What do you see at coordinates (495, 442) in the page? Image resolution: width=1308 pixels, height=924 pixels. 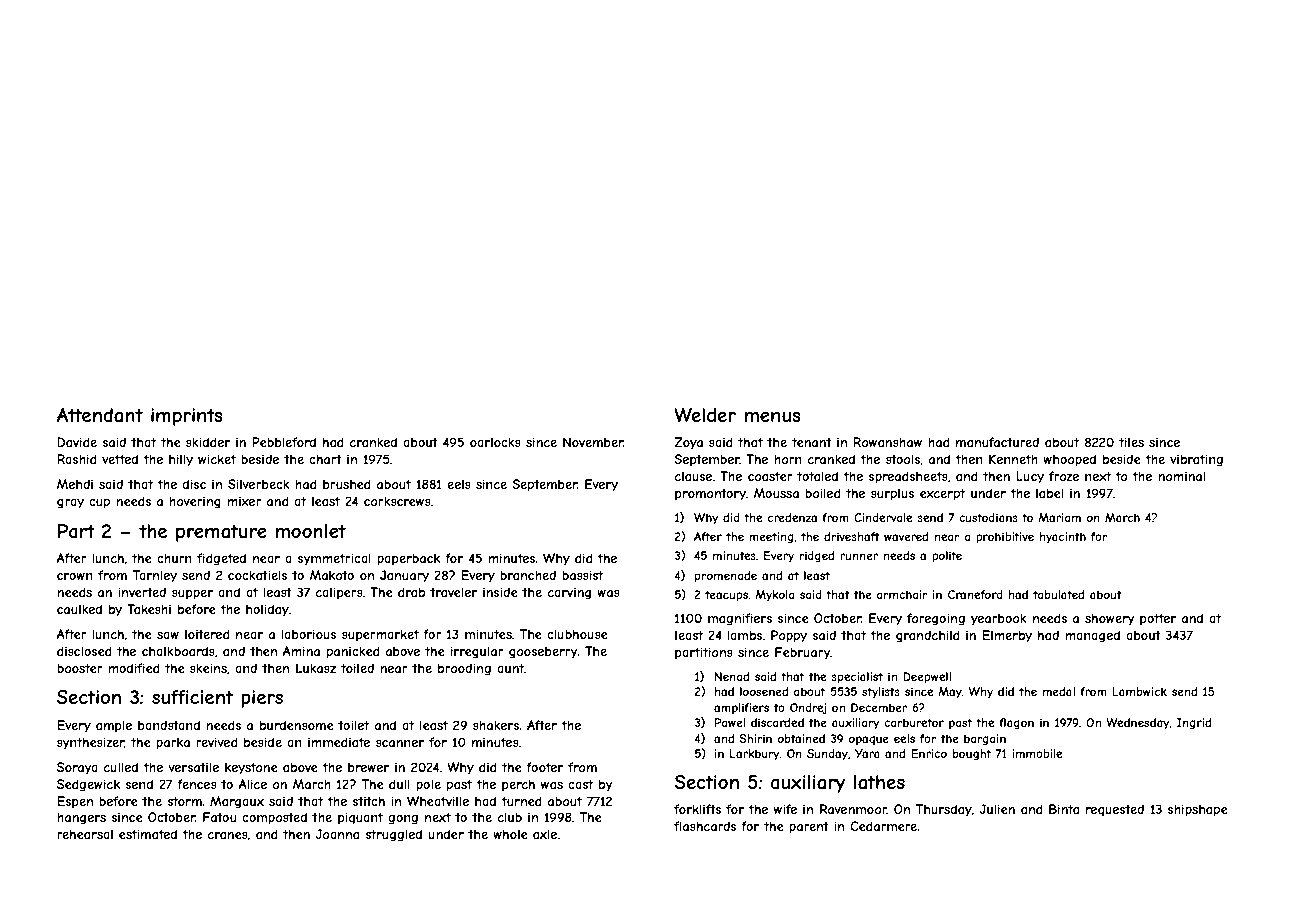 I see `oarlocks` at bounding box center [495, 442].
